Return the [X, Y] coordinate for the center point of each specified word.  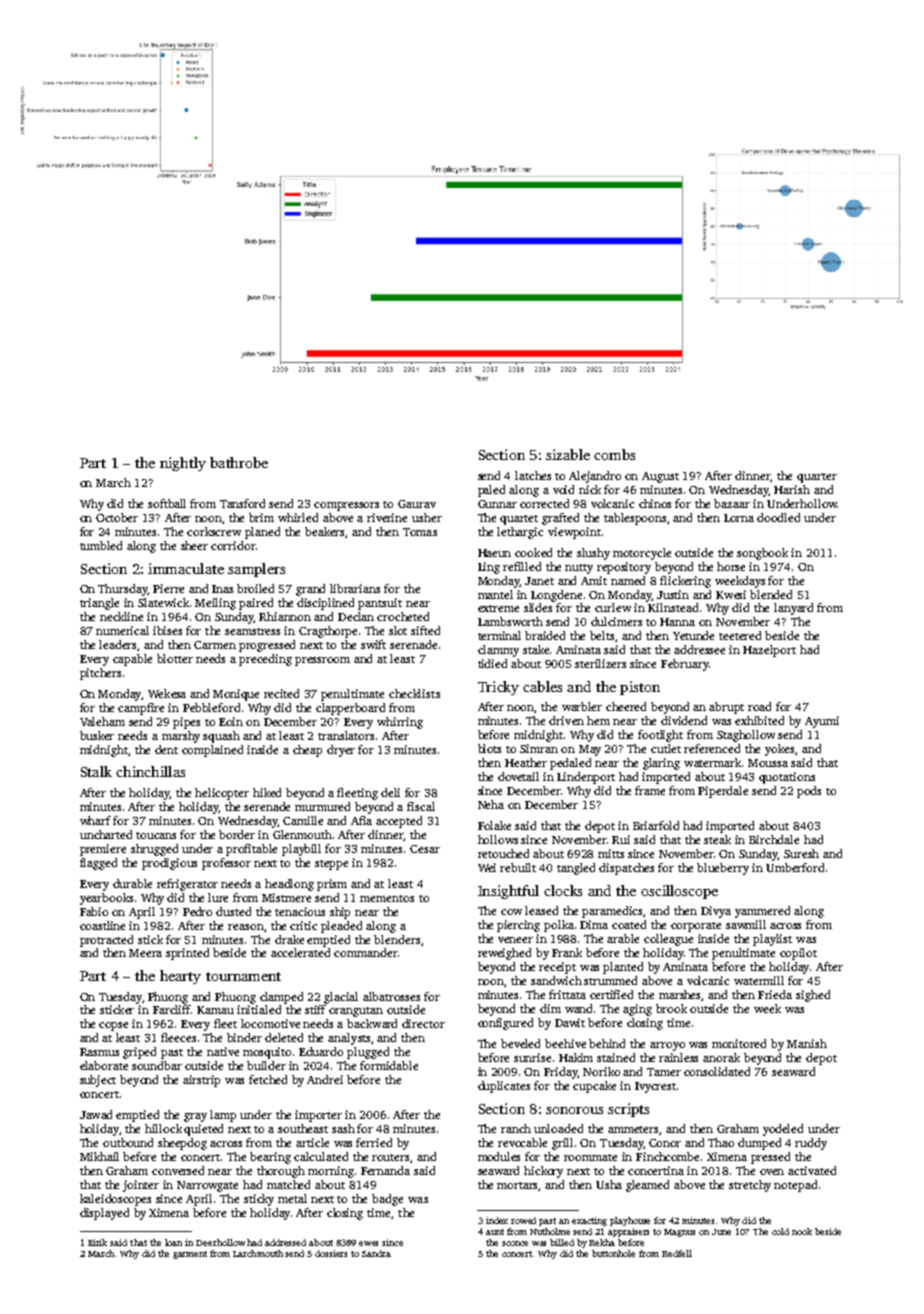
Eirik [97, 1242]
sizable [568, 454]
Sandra [376, 1253]
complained [212, 751]
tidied [492, 663]
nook [802, 1231]
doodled [778, 517]
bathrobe [239, 462]
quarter [817, 478]
